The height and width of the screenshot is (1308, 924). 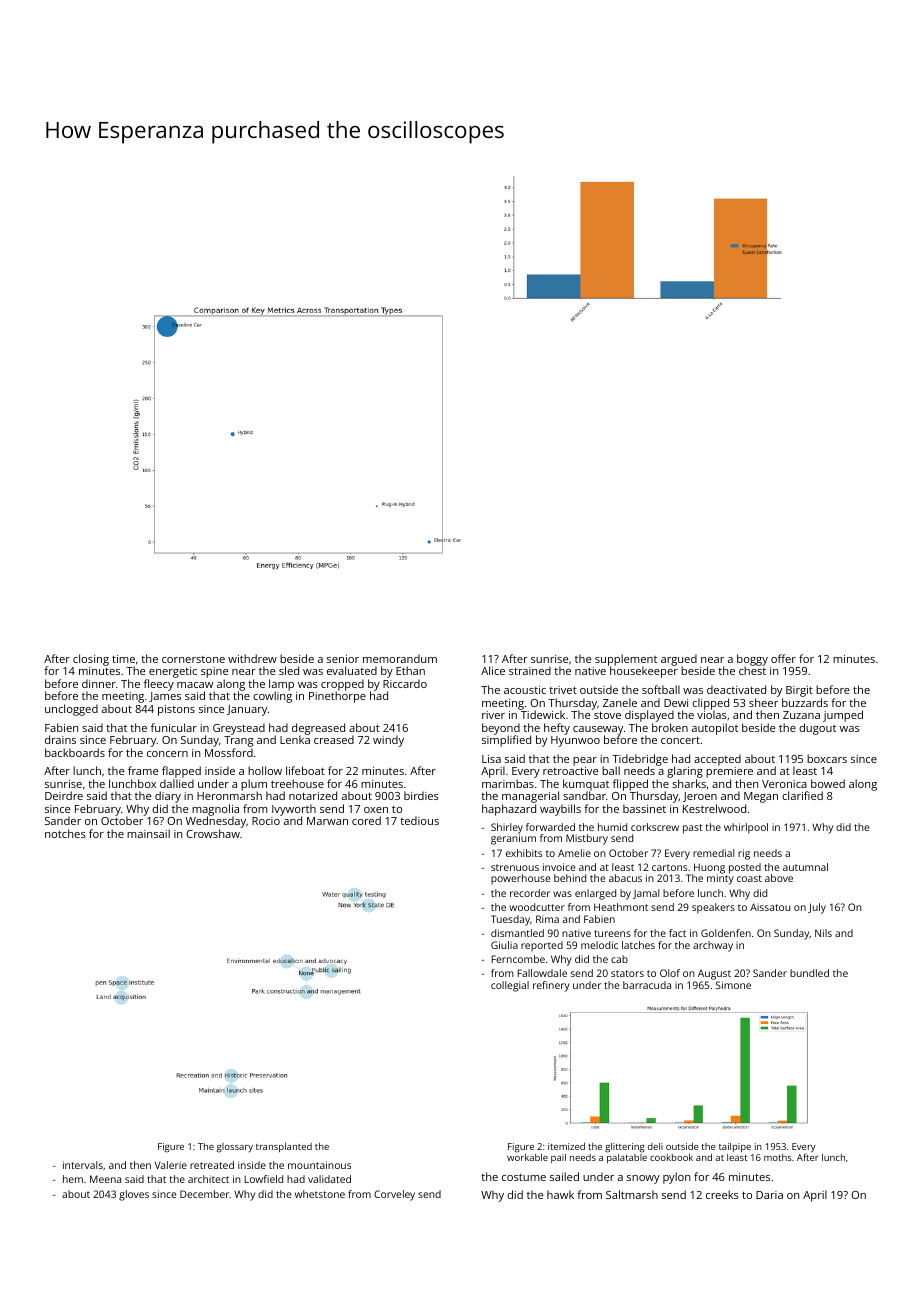 I want to click on glossary, so click(x=235, y=1148).
